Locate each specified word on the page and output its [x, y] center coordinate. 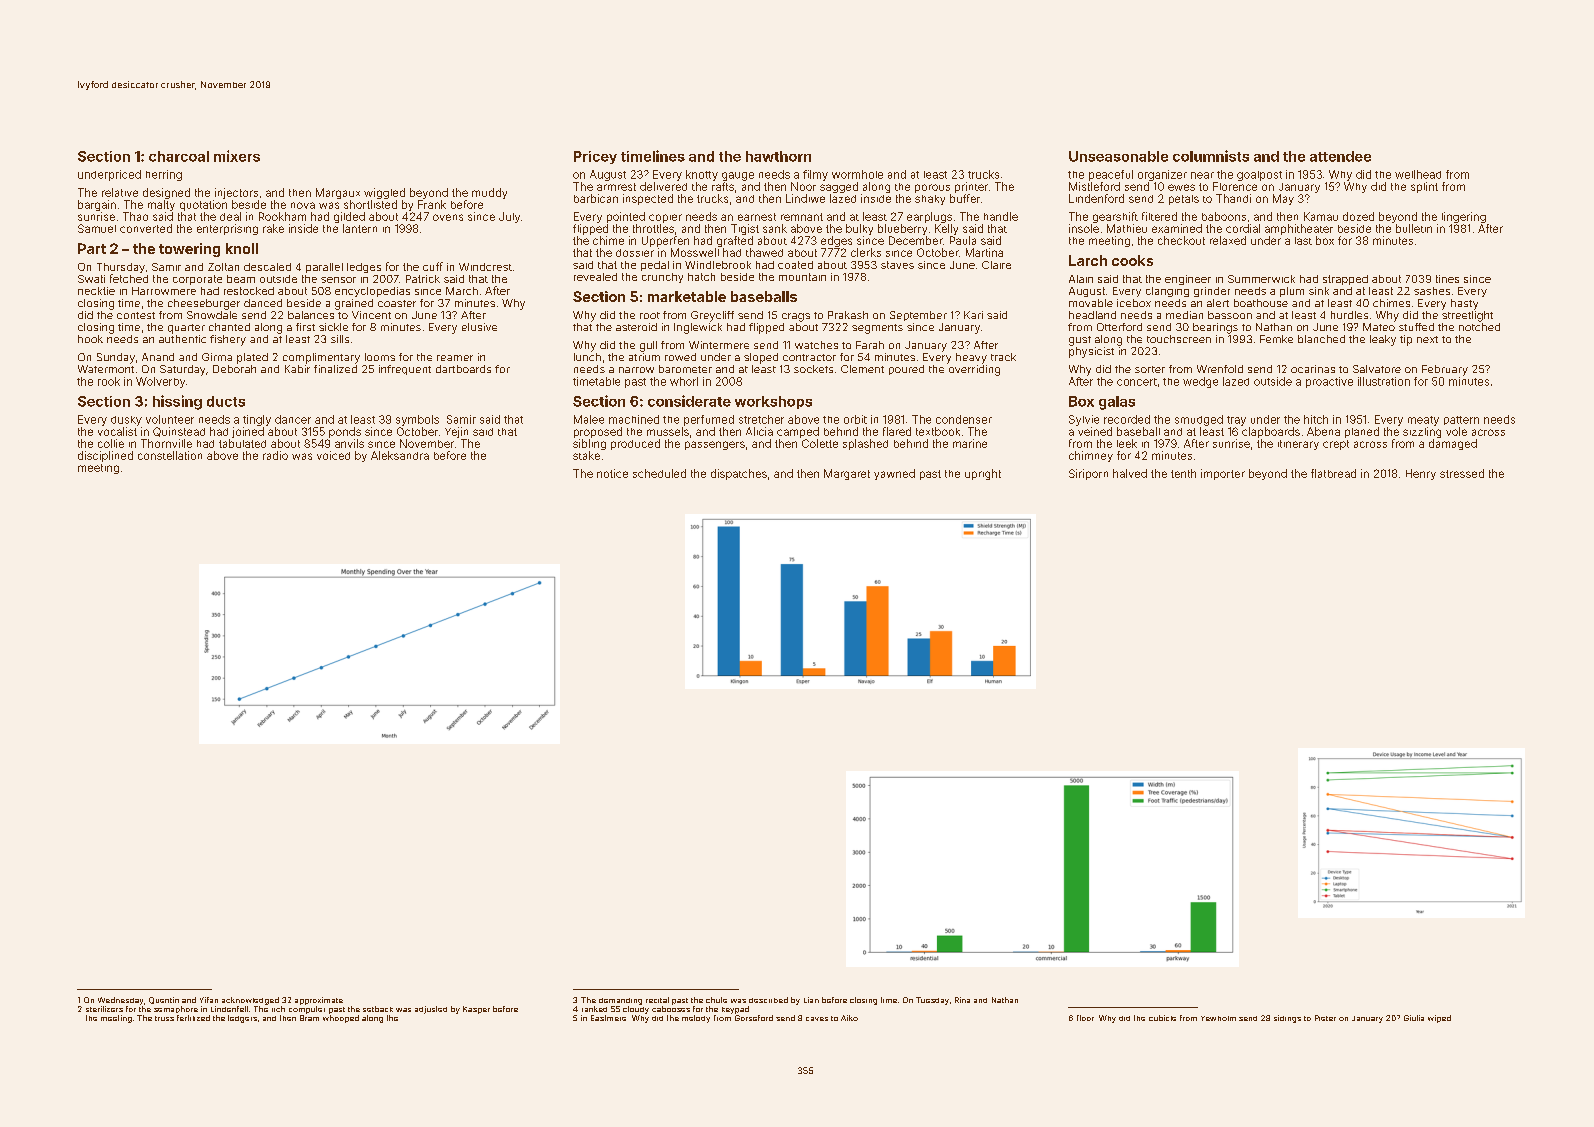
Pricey [595, 157]
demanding [620, 1001]
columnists [1211, 156]
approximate [319, 1001]
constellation [170, 455]
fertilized [193, 1018]
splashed [865, 444]
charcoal [179, 156]
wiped [1439, 1019]
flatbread [1333, 473]
